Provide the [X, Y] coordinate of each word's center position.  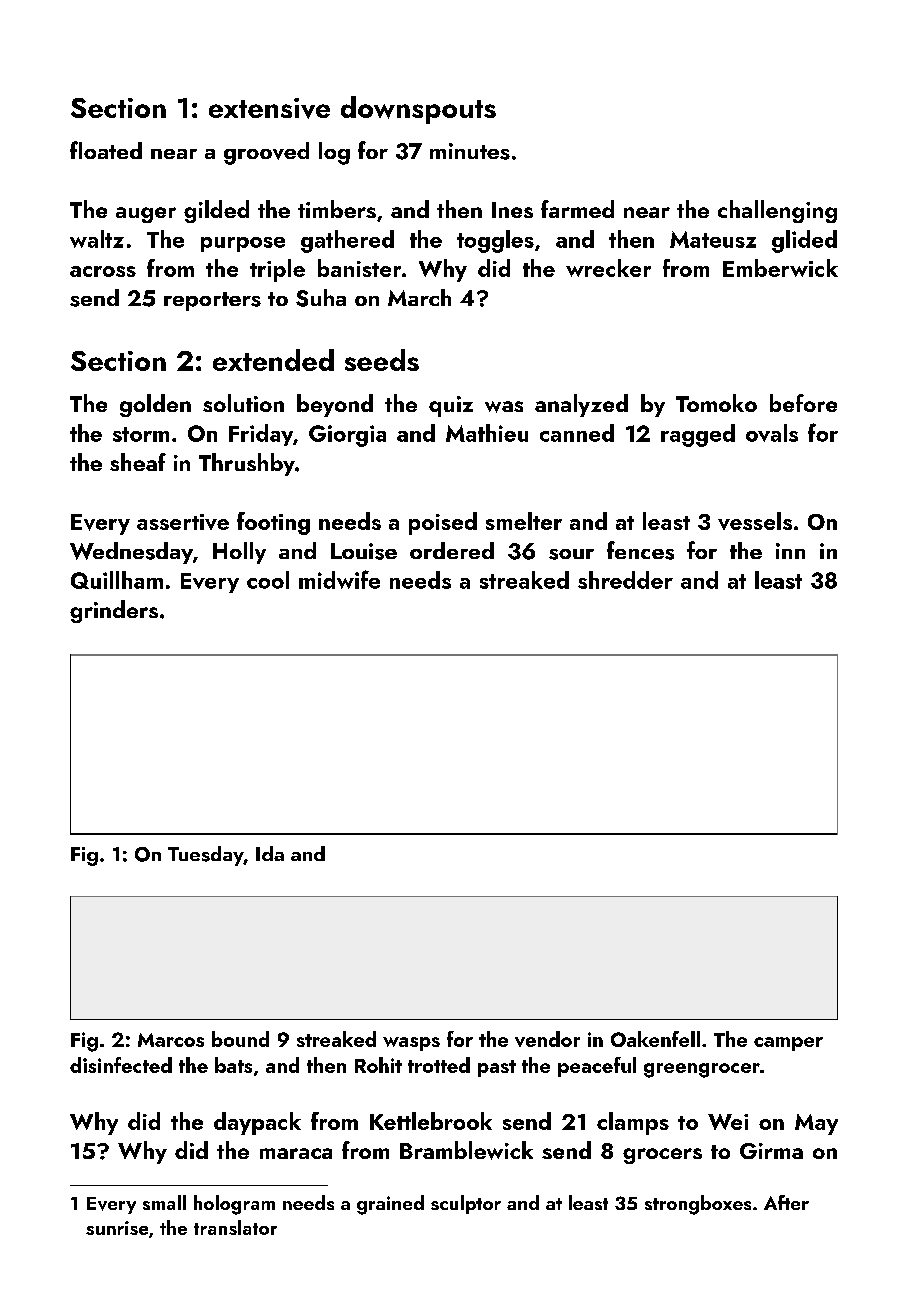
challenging [777, 211]
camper [788, 1044]
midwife [339, 579]
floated [106, 150]
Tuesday [206, 856]
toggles [495, 241]
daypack [257, 1123]
